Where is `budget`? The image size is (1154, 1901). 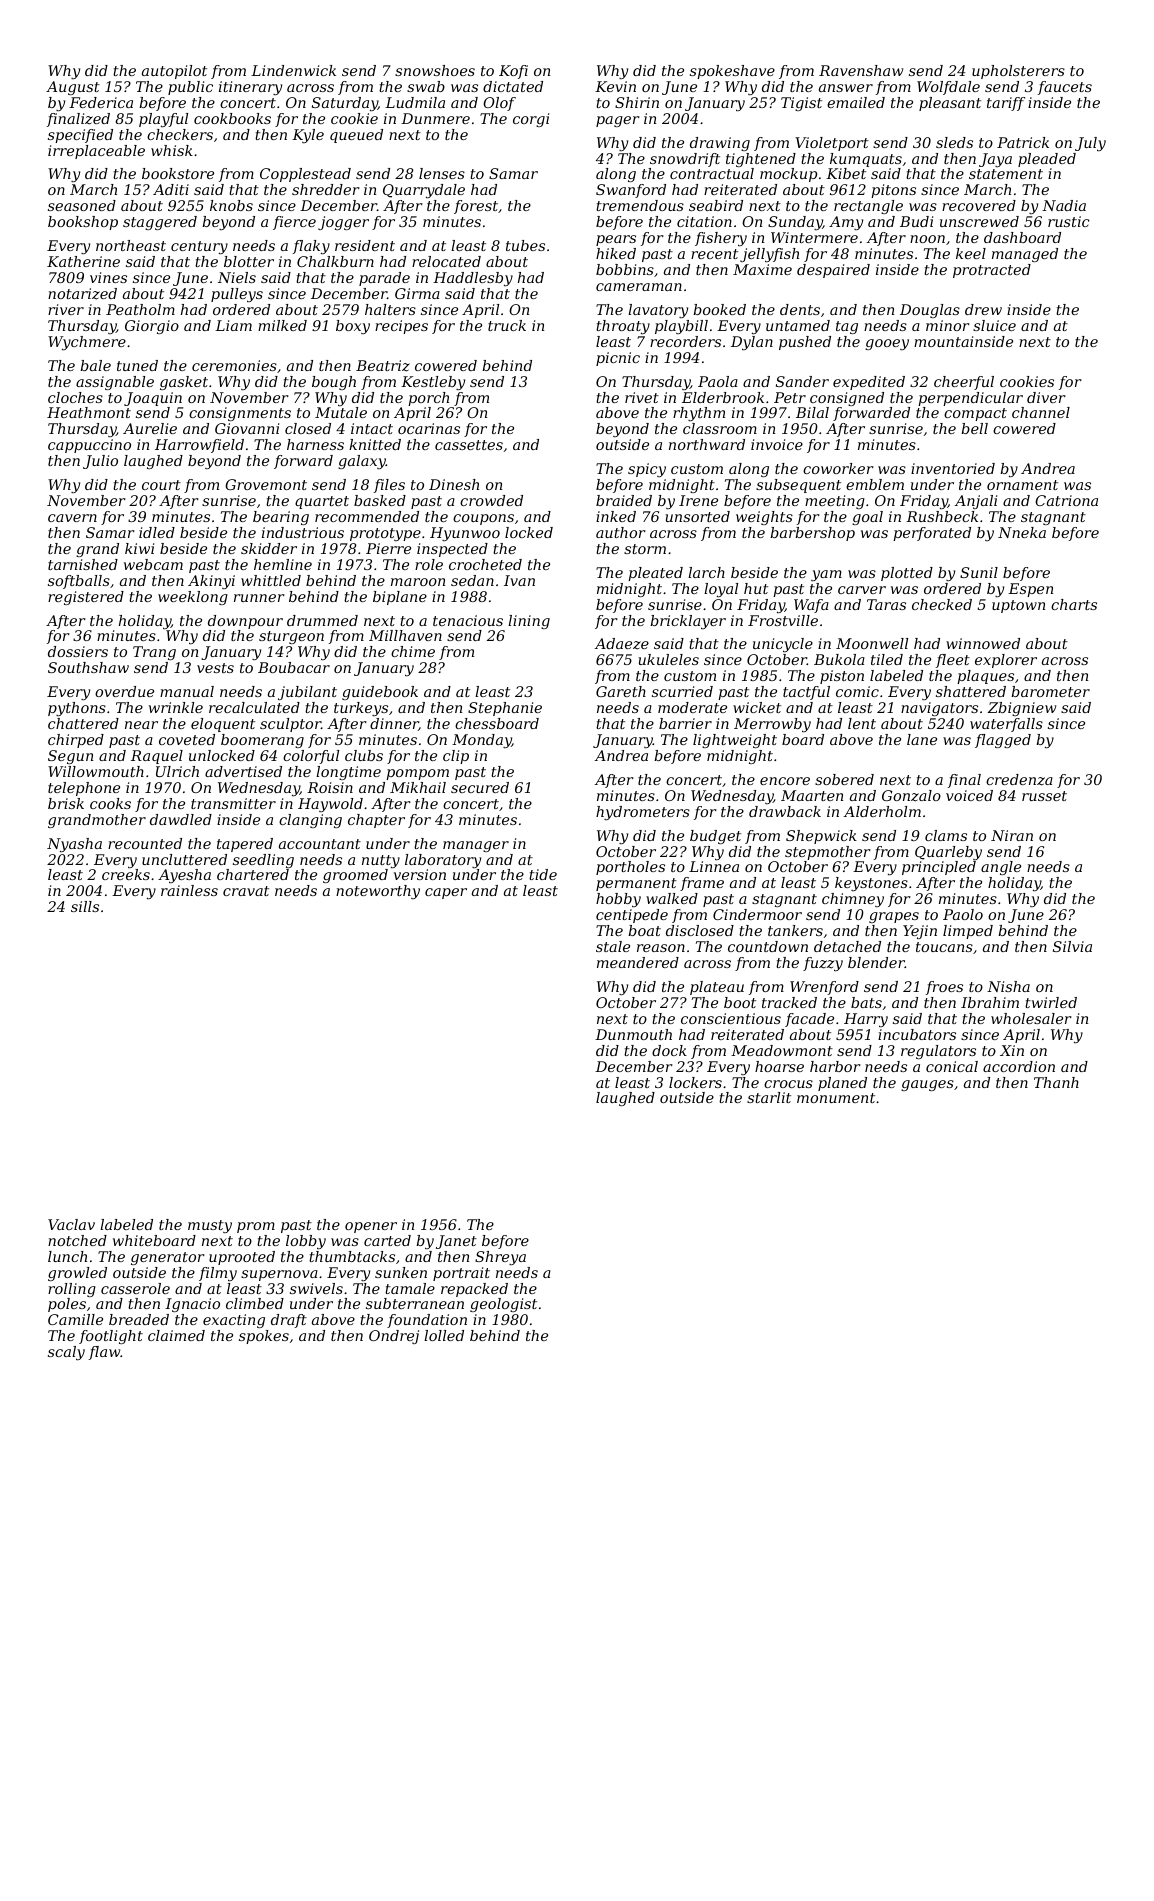 budget is located at coordinates (715, 837).
